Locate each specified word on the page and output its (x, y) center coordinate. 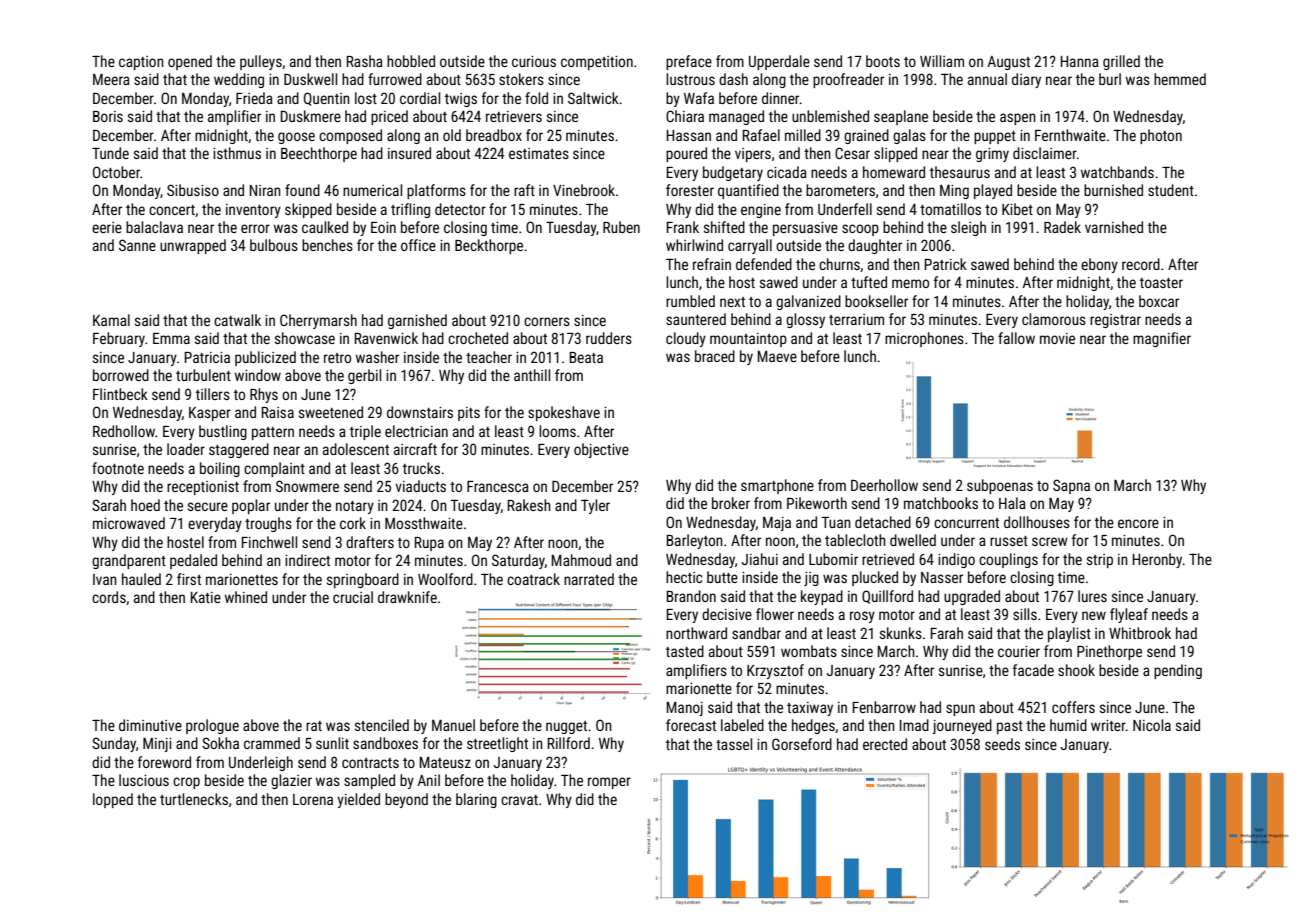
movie (1057, 338)
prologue (212, 726)
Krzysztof (775, 671)
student (1171, 190)
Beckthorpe (489, 246)
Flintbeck (120, 394)
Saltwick (593, 98)
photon (1161, 136)
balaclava (154, 227)
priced (389, 117)
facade (1033, 670)
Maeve (777, 356)
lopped (113, 800)
